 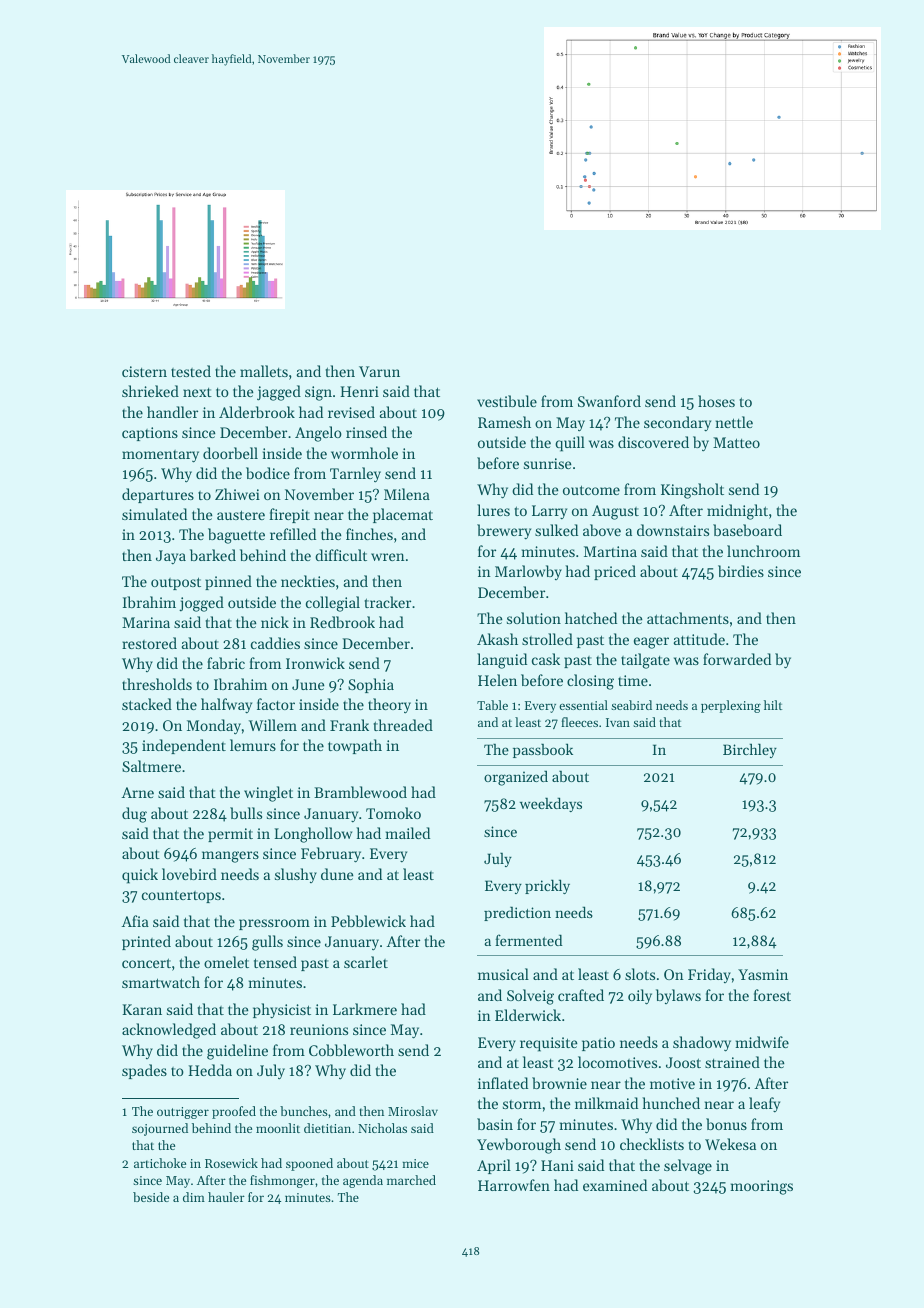 What do you see at coordinates (379, 371) in the image?
I see `Varun` at bounding box center [379, 371].
